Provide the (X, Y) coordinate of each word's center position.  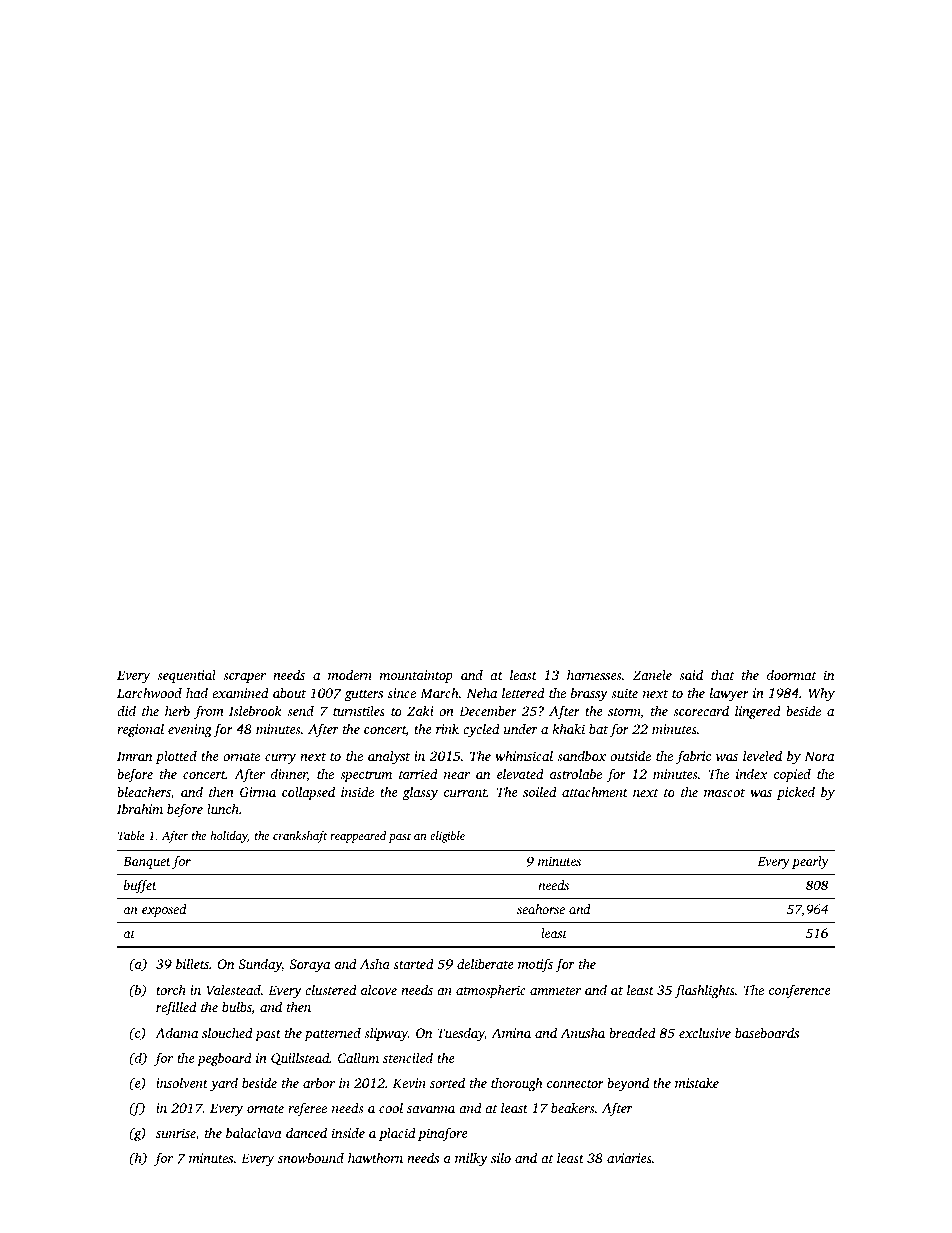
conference (800, 991)
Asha (375, 964)
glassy (420, 793)
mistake (697, 1083)
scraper (244, 678)
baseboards (767, 1032)
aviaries (629, 1158)
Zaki (420, 710)
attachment (595, 791)
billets (192, 963)
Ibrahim (140, 808)
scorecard (701, 710)
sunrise (176, 1133)
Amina (511, 1033)
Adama (176, 1032)
